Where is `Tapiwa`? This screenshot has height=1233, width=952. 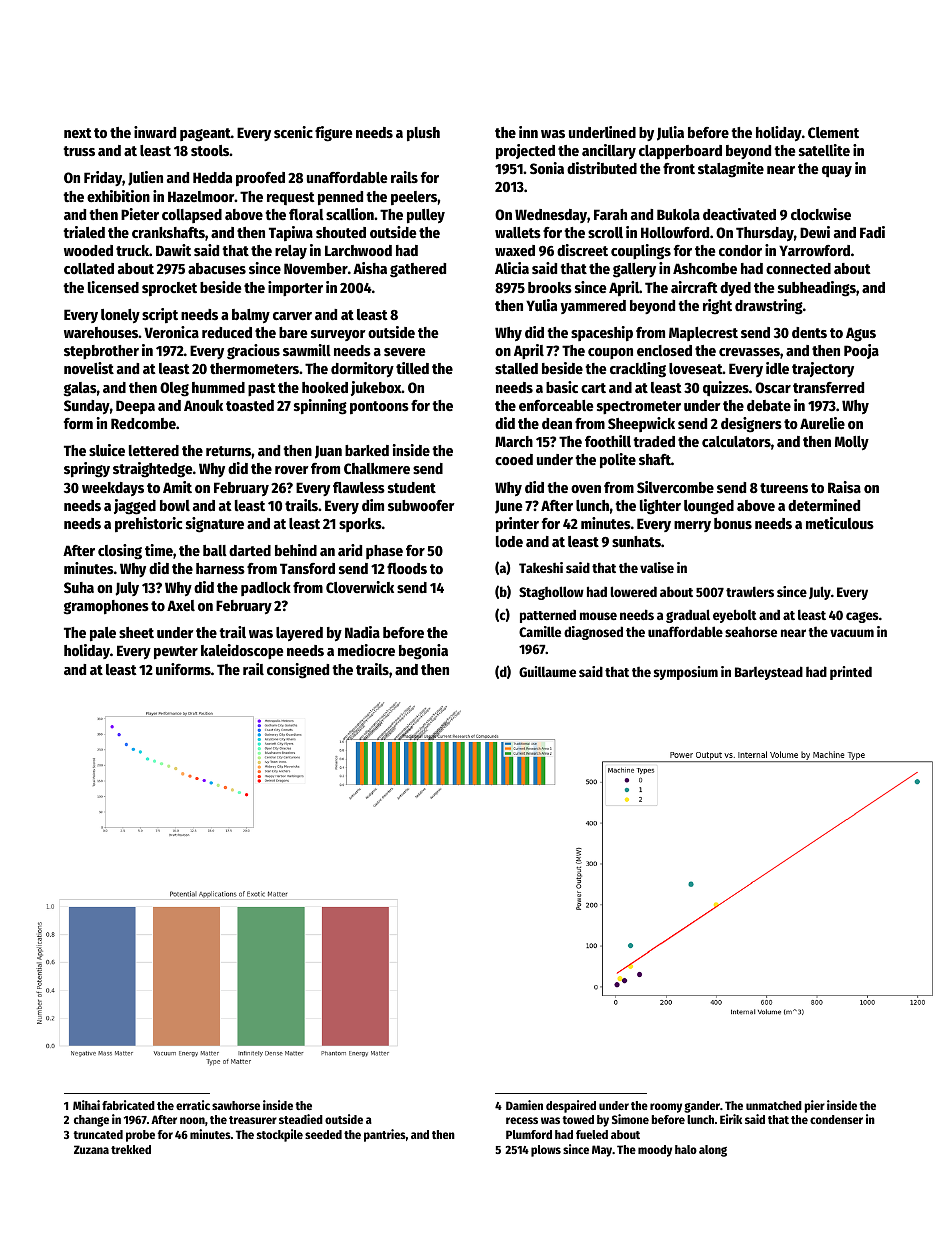
Tapiwa is located at coordinates (291, 233).
